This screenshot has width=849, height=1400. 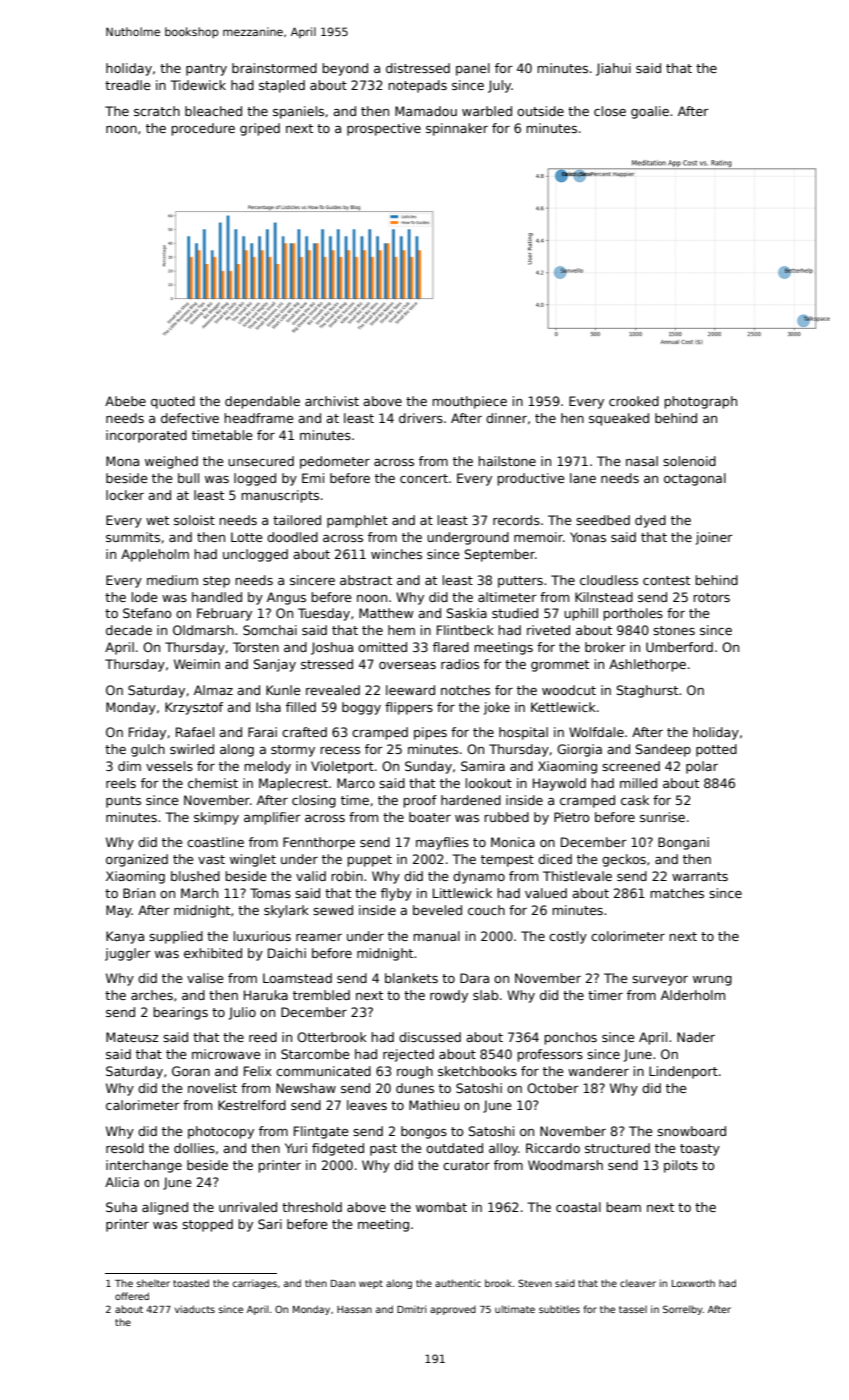 What do you see at coordinates (262, 402) in the screenshot?
I see `dependable` at bounding box center [262, 402].
